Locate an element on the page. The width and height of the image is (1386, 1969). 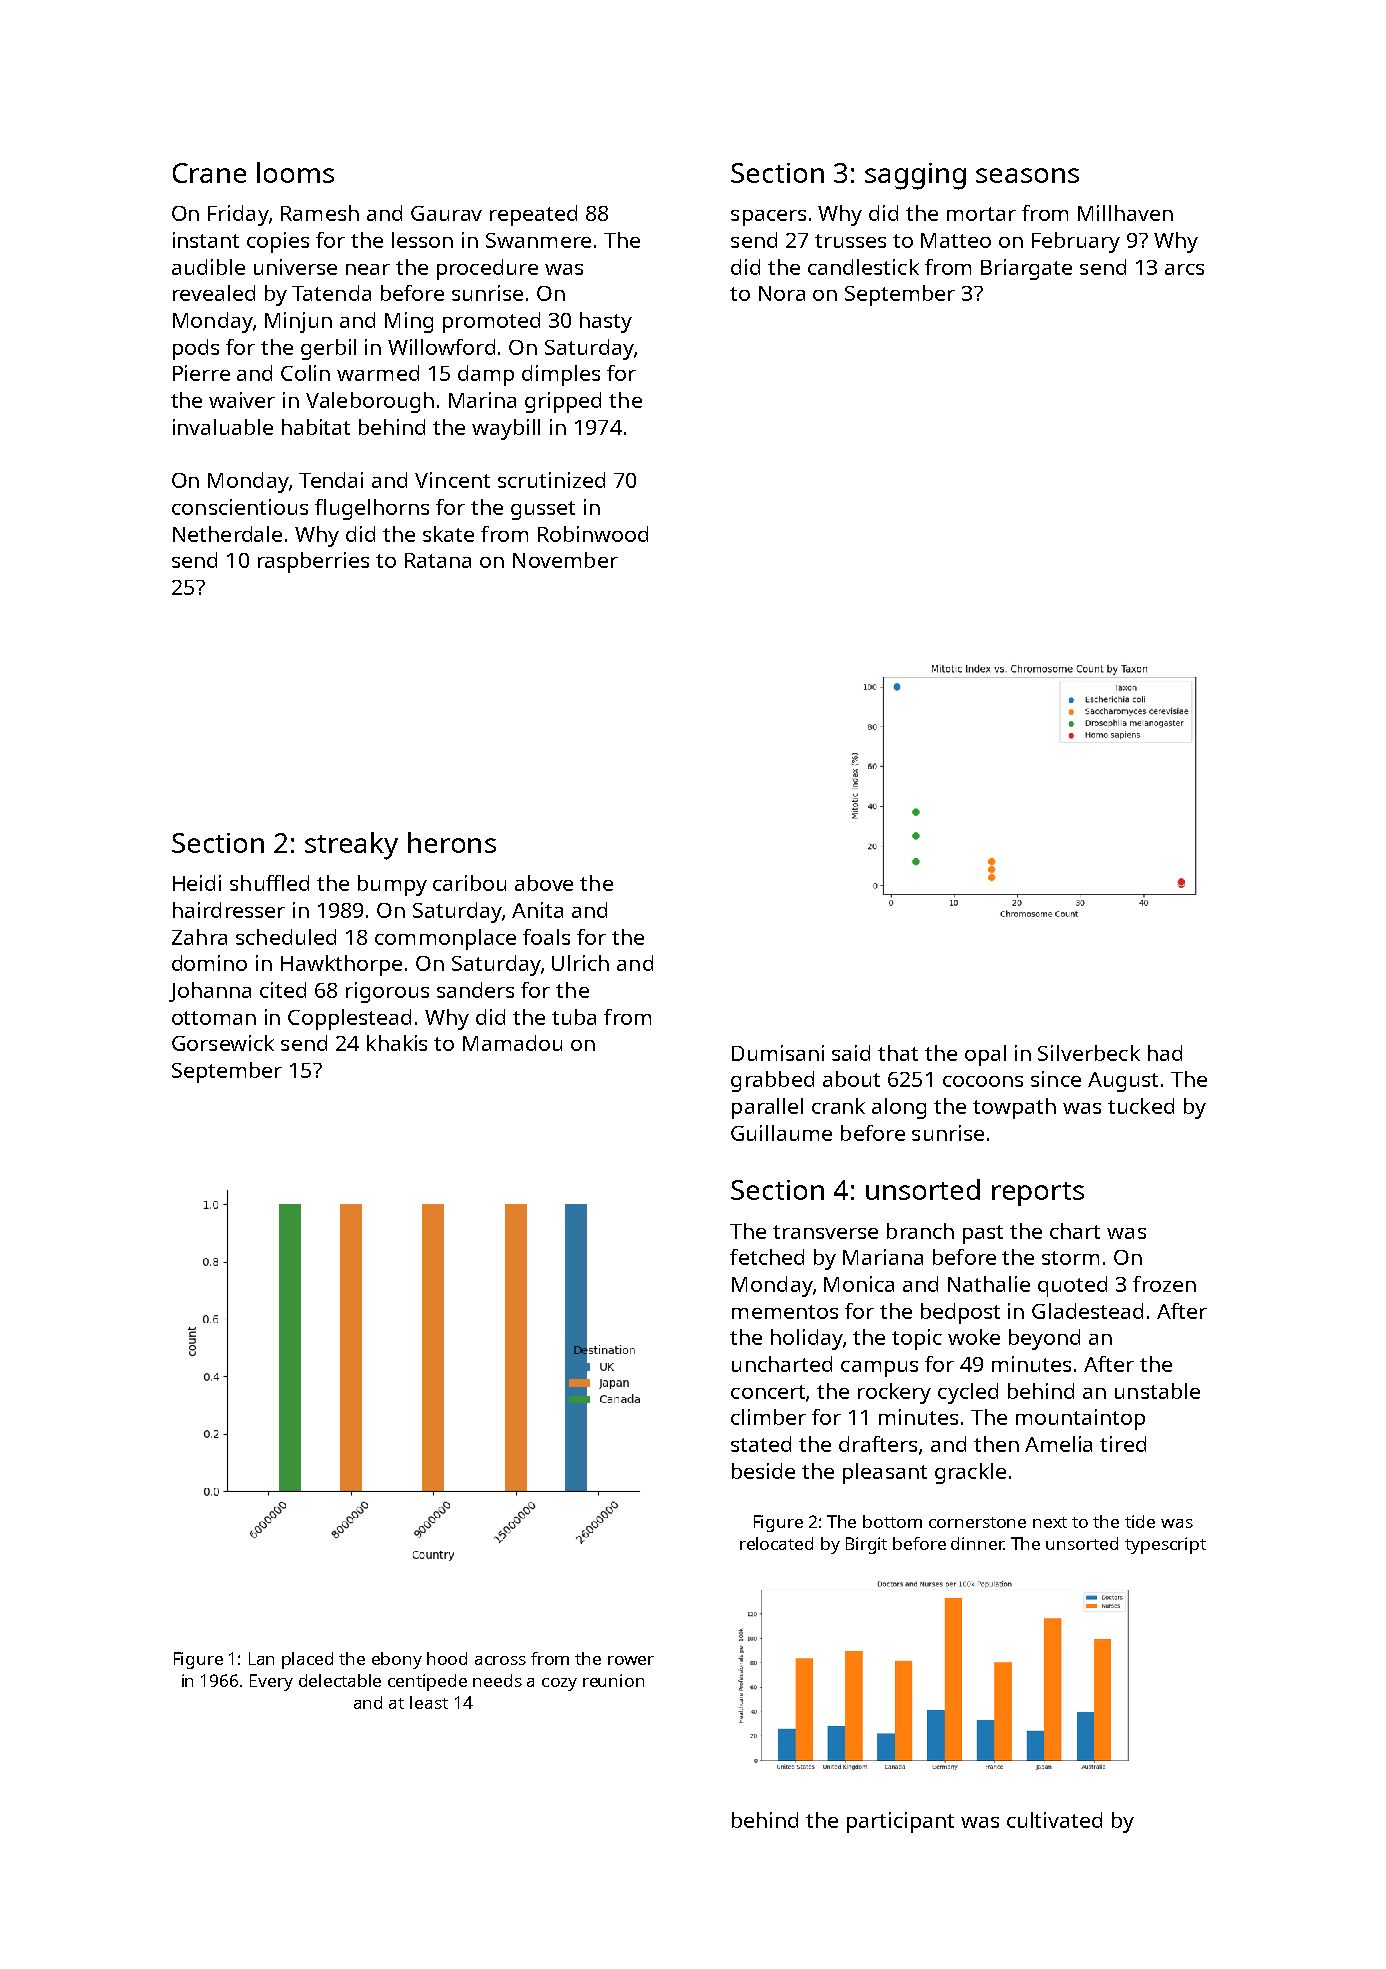
opal is located at coordinates (985, 1055).
